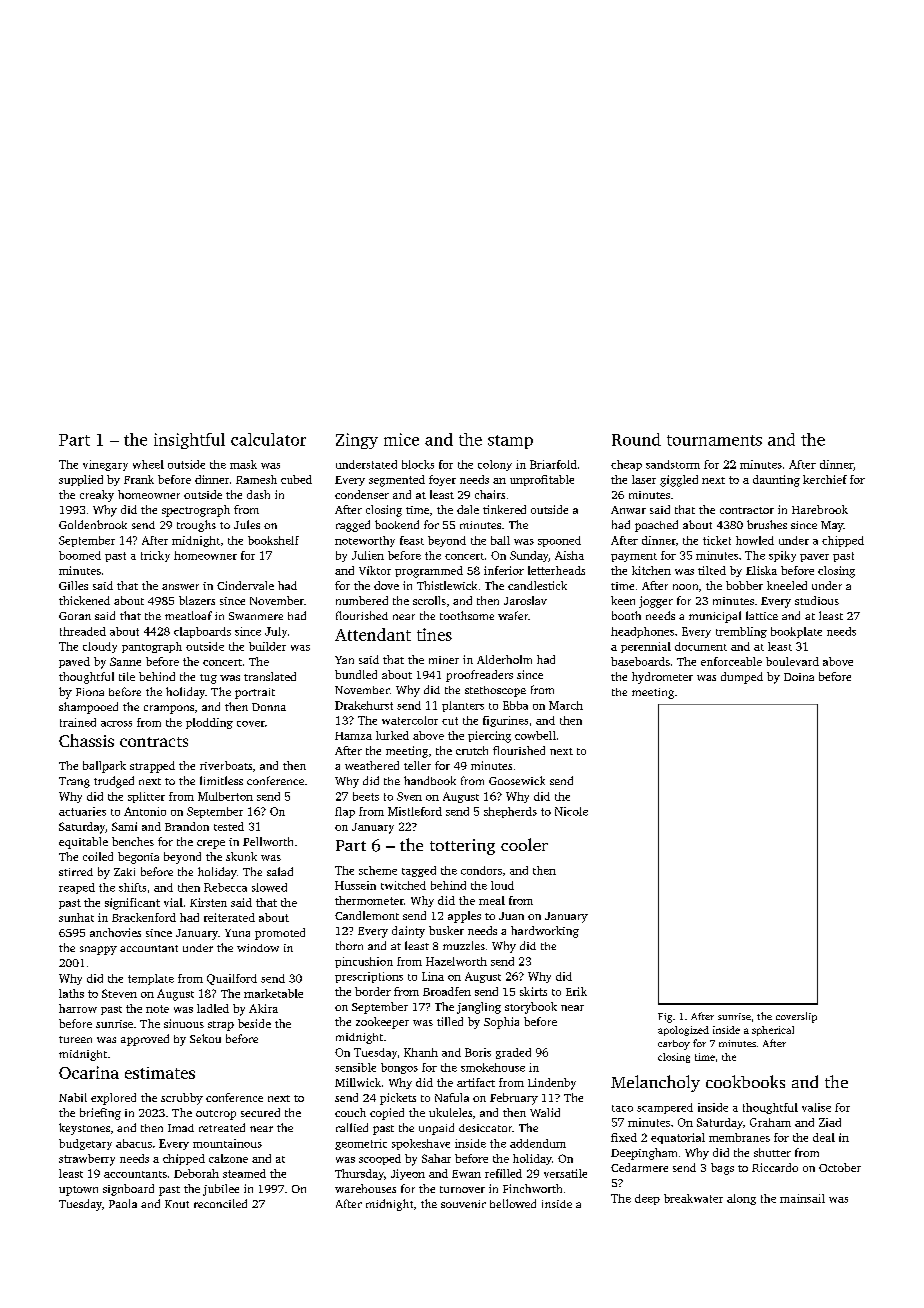 The width and height of the screenshot is (924, 1308). I want to click on vinegary, so click(105, 465).
